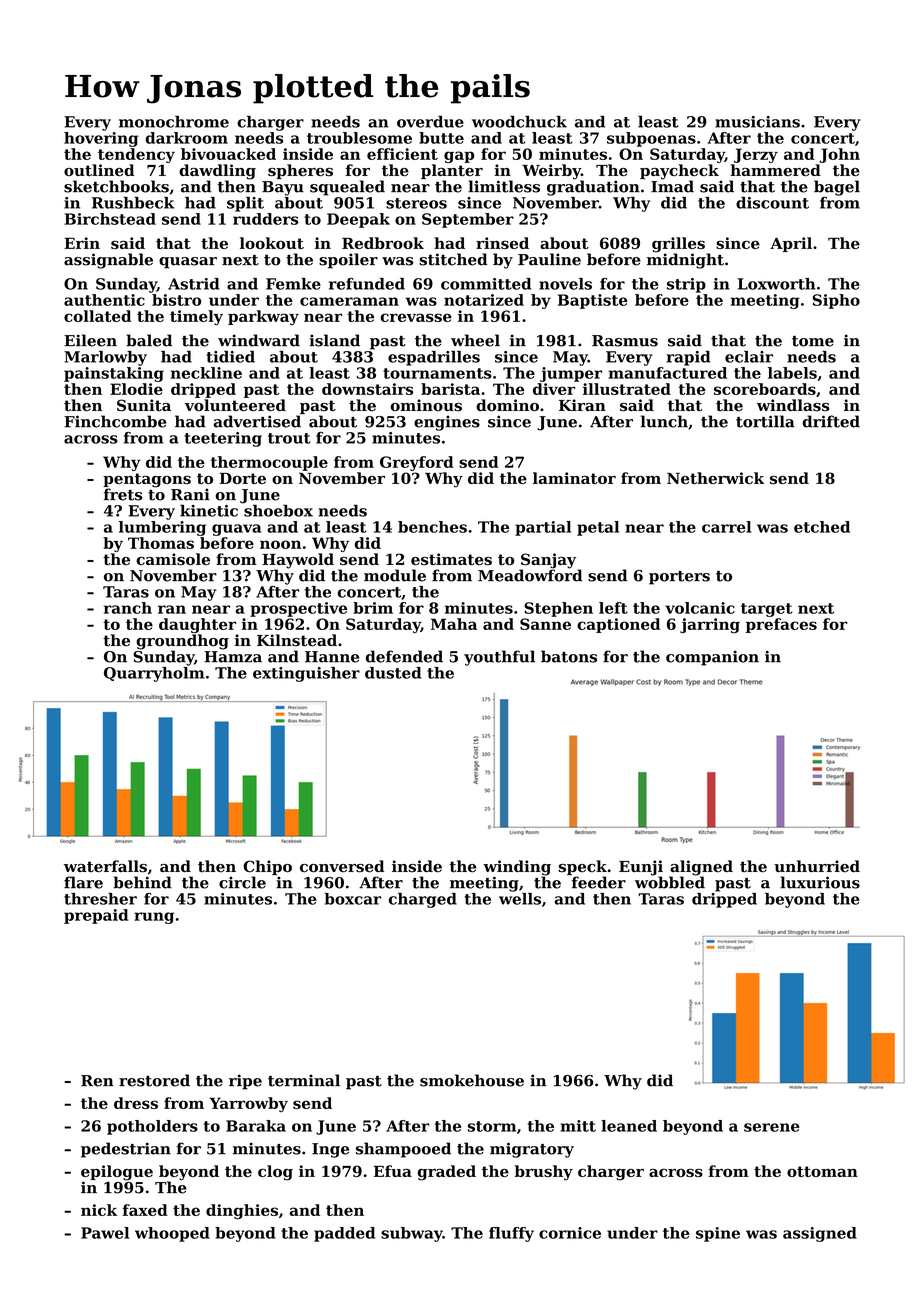 This document has height=1308, width=924. I want to click on monochrome, so click(174, 122).
